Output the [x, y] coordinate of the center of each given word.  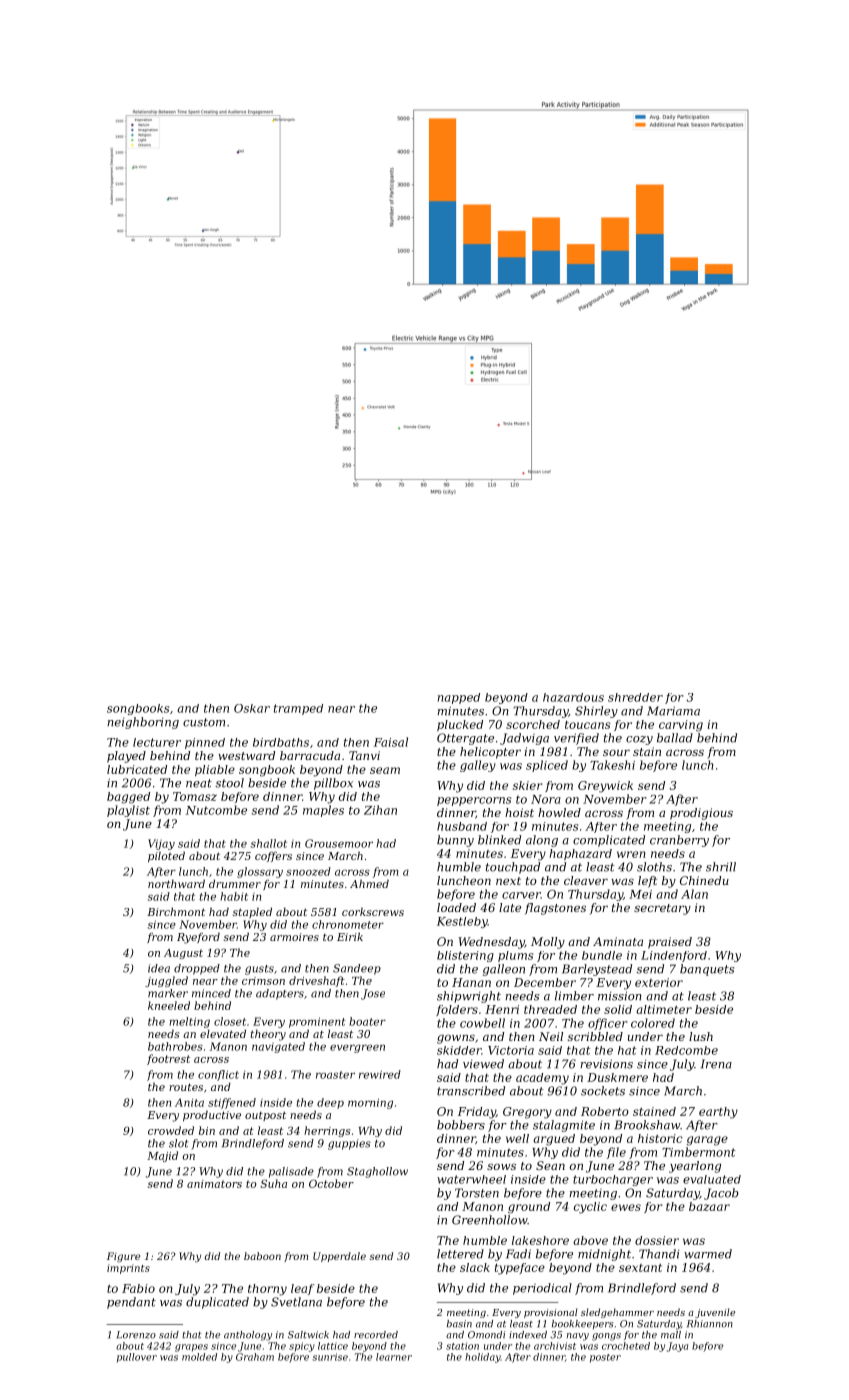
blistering [465, 956]
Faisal [391, 742]
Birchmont [176, 911]
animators [214, 1184]
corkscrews [373, 911]
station [462, 1346]
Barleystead [597, 970]
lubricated [137, 769]
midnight [604, 1255]
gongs [606, 1337]
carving [681, 726]
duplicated [217, 1303]
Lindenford [674, 956]
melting [189, 1022]
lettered [460, 1254]
